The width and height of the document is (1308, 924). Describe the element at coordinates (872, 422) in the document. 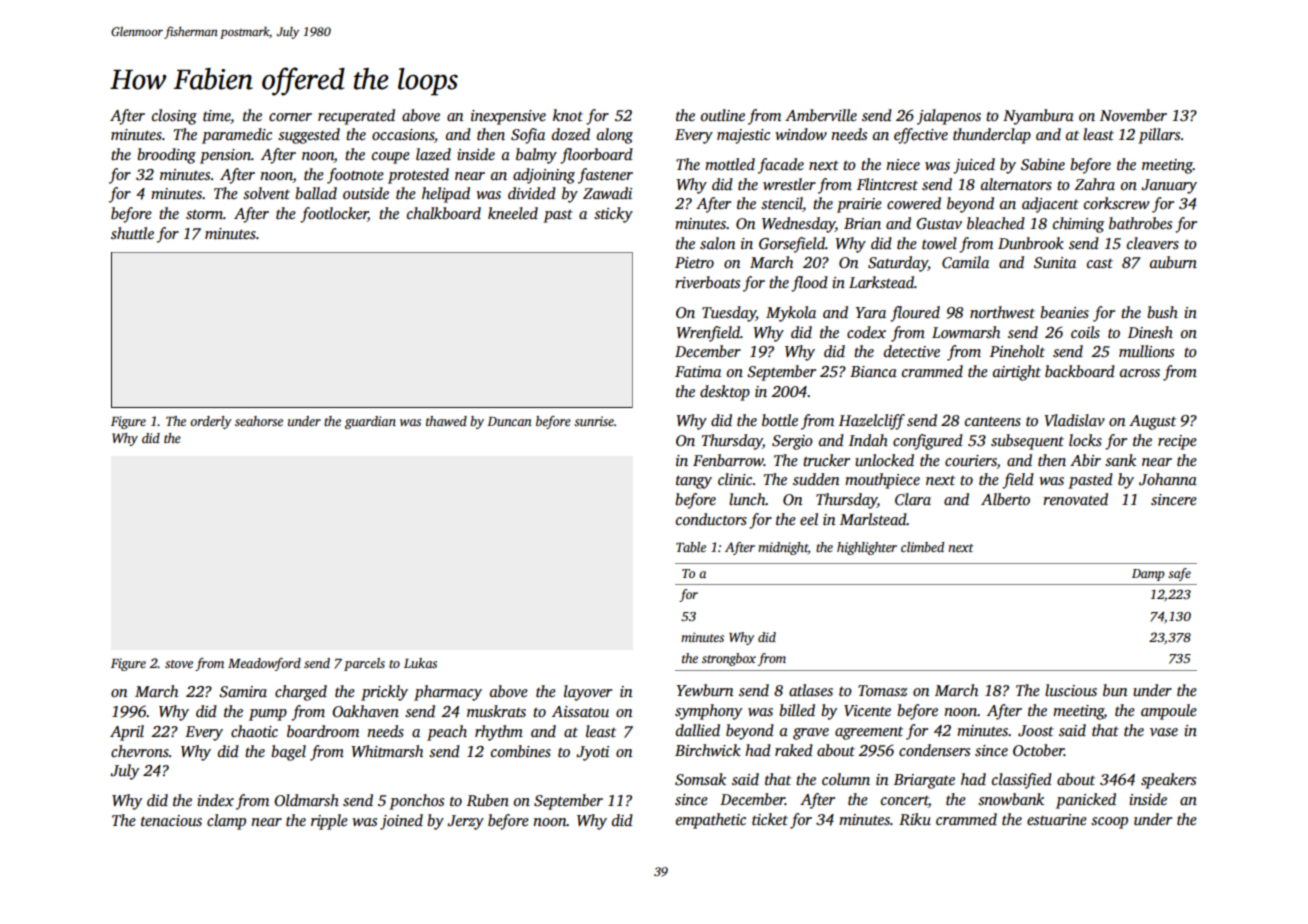

I see `Hazelcliff` at that location.
